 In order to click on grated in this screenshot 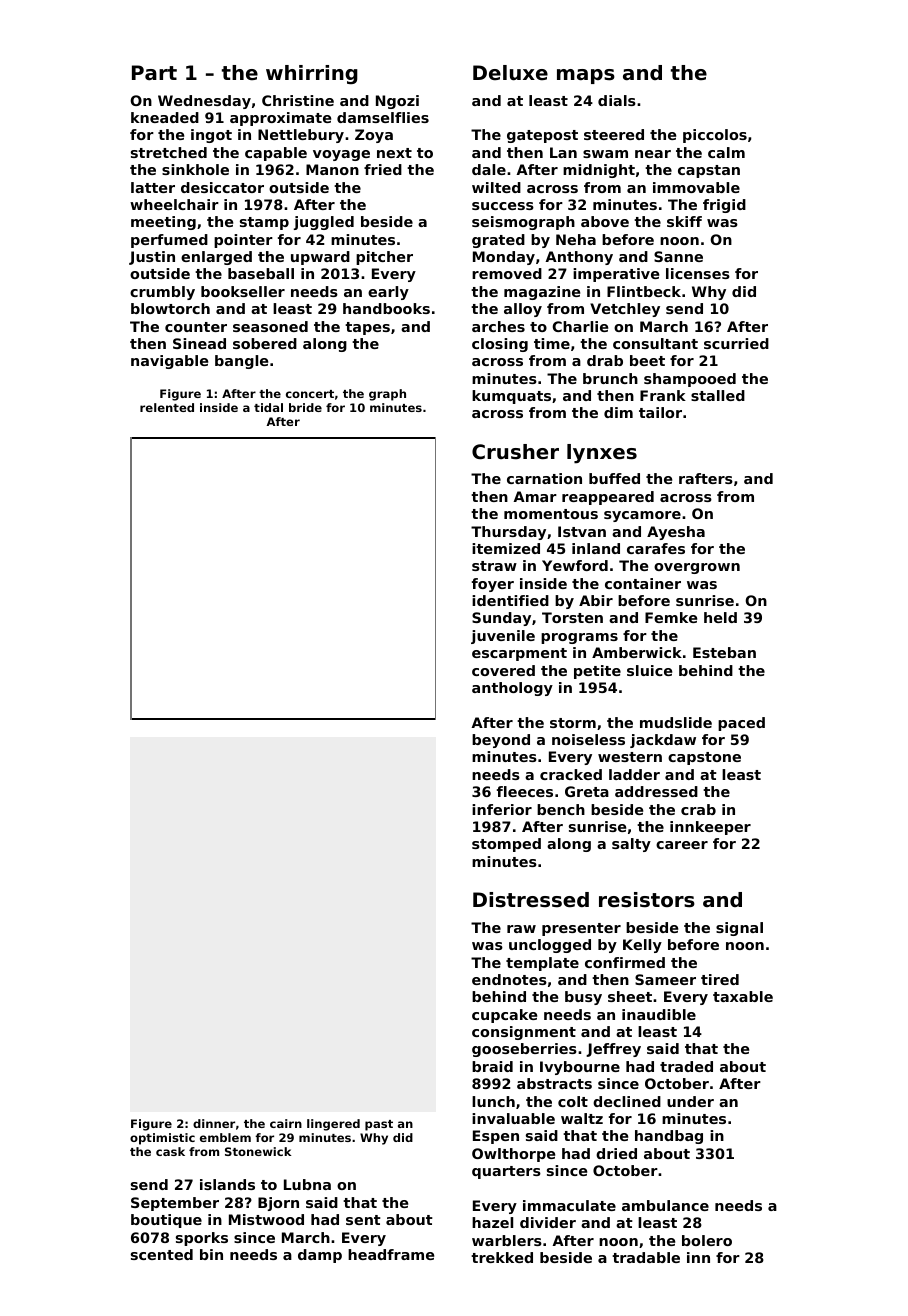, I will do `click(498, 241)`.
